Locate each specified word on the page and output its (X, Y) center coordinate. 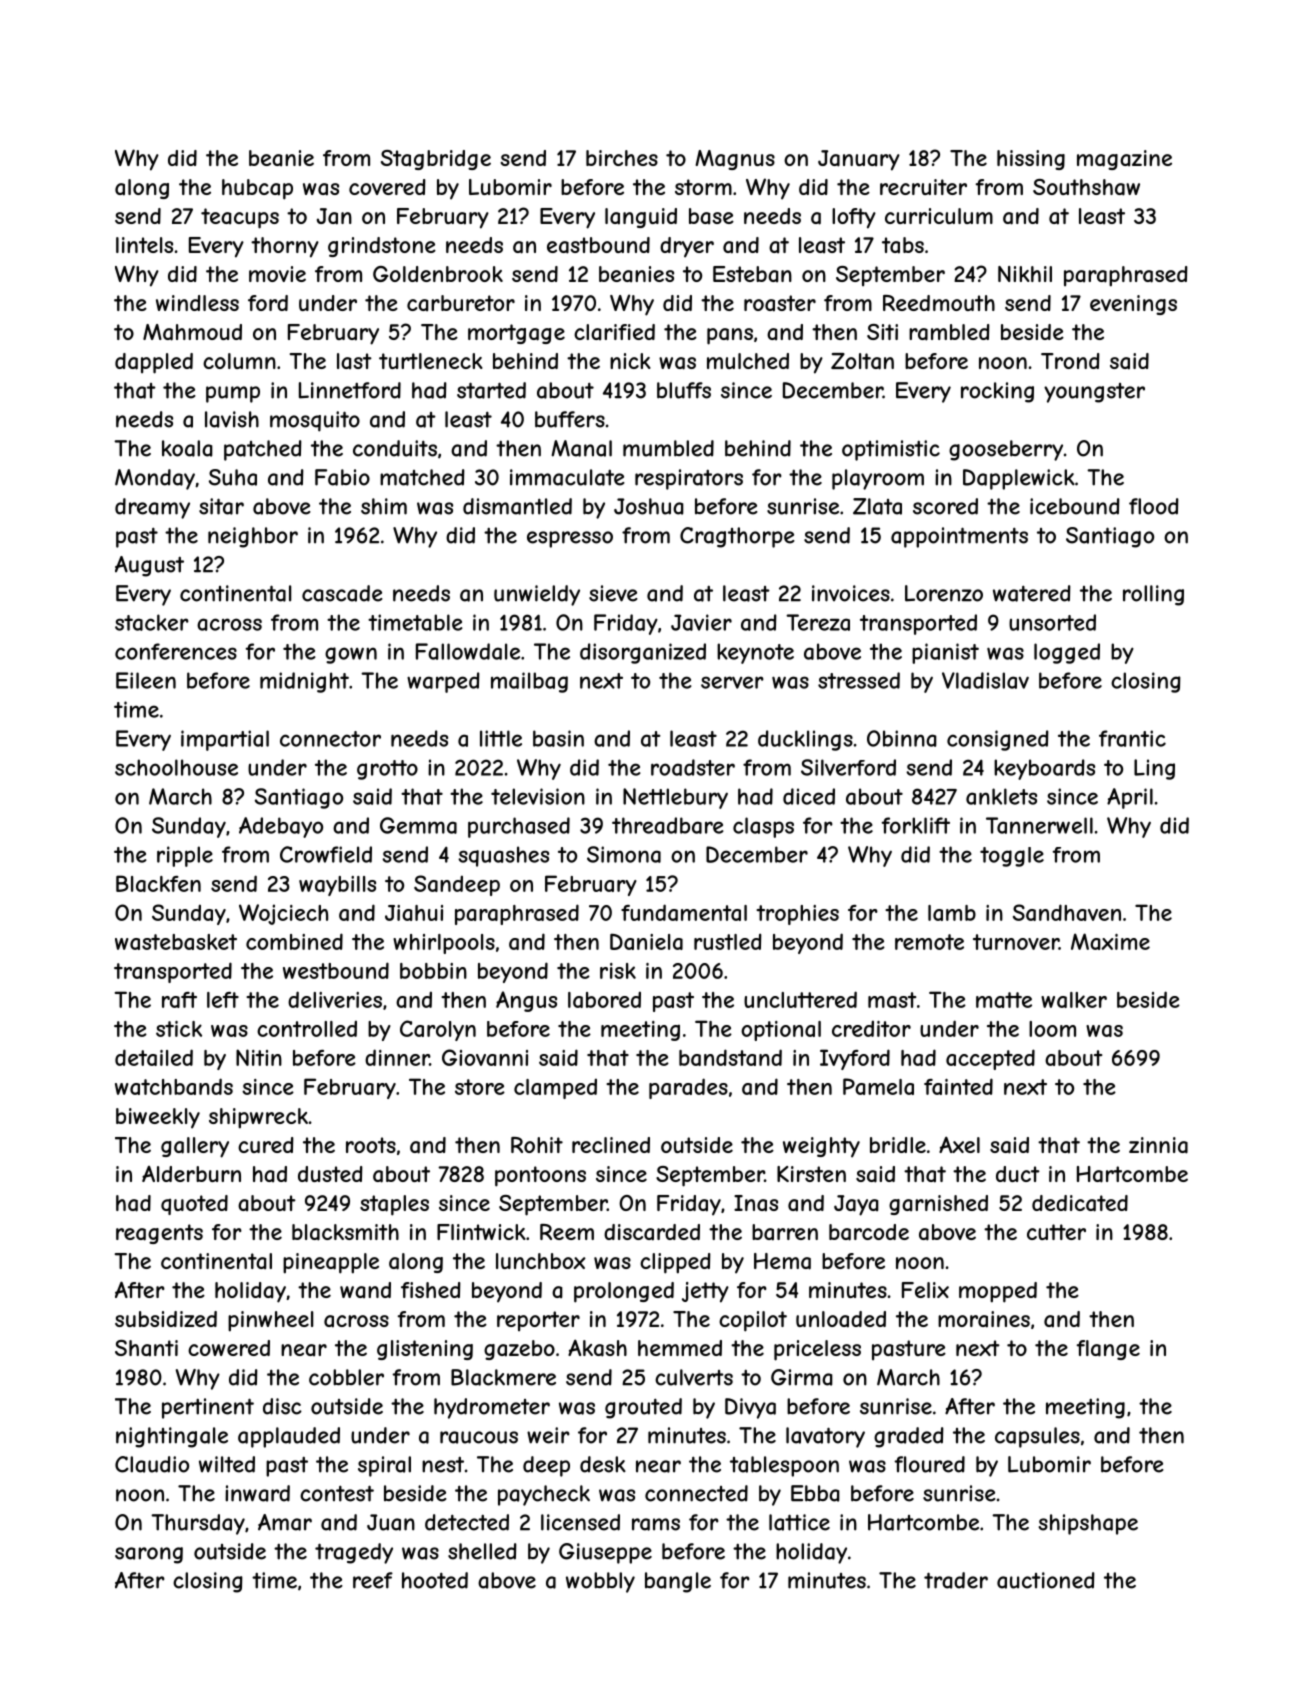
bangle (678, 1582)
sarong (149, 1555)
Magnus (735, 160)
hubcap (257, 189)
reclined (611, 1145)
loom (1052, 1029)
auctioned (1046, 1580)
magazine (1124, 160)
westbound (336, 970)
